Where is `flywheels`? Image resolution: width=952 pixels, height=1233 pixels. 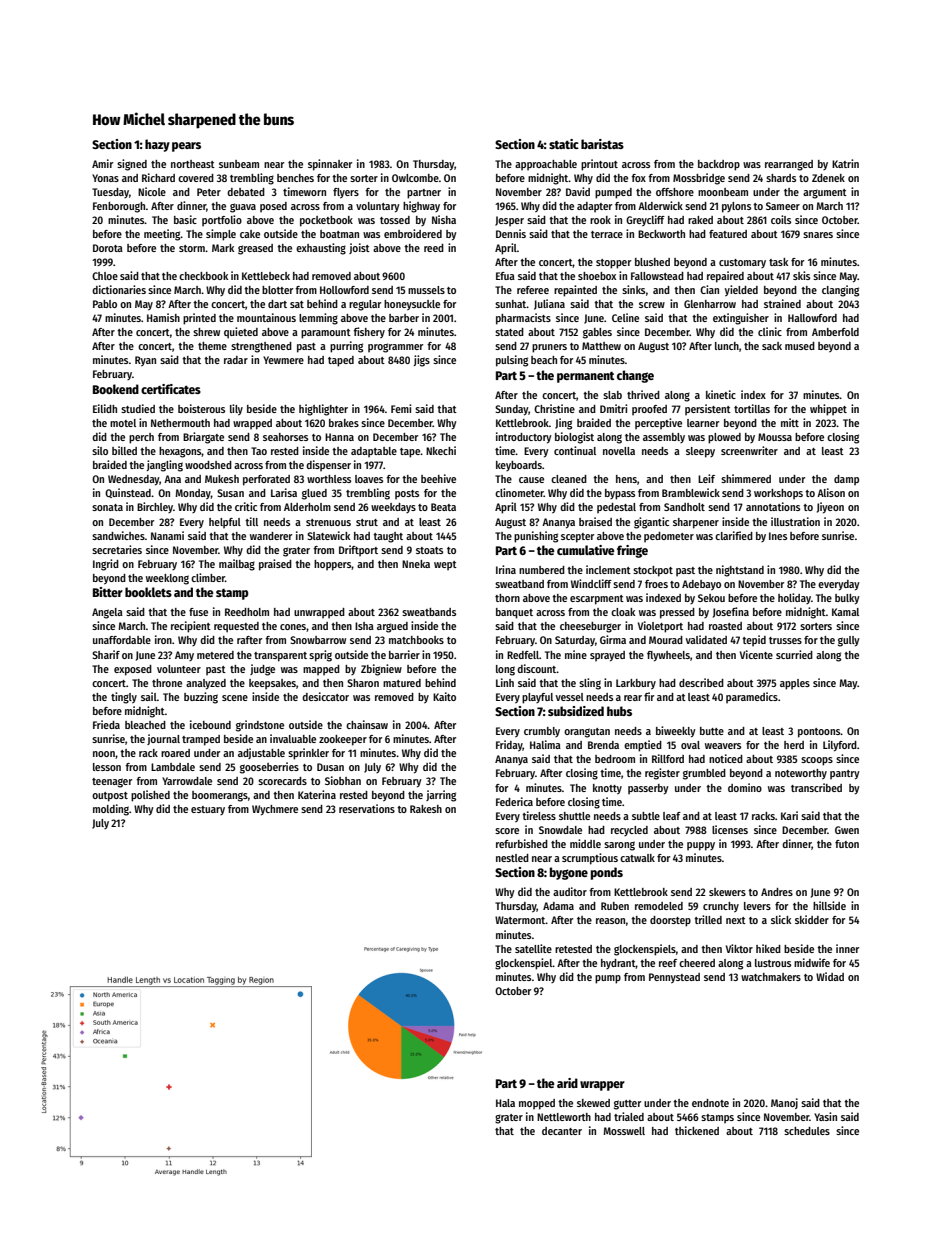 flywheels is located at coordinates (668, 656).
